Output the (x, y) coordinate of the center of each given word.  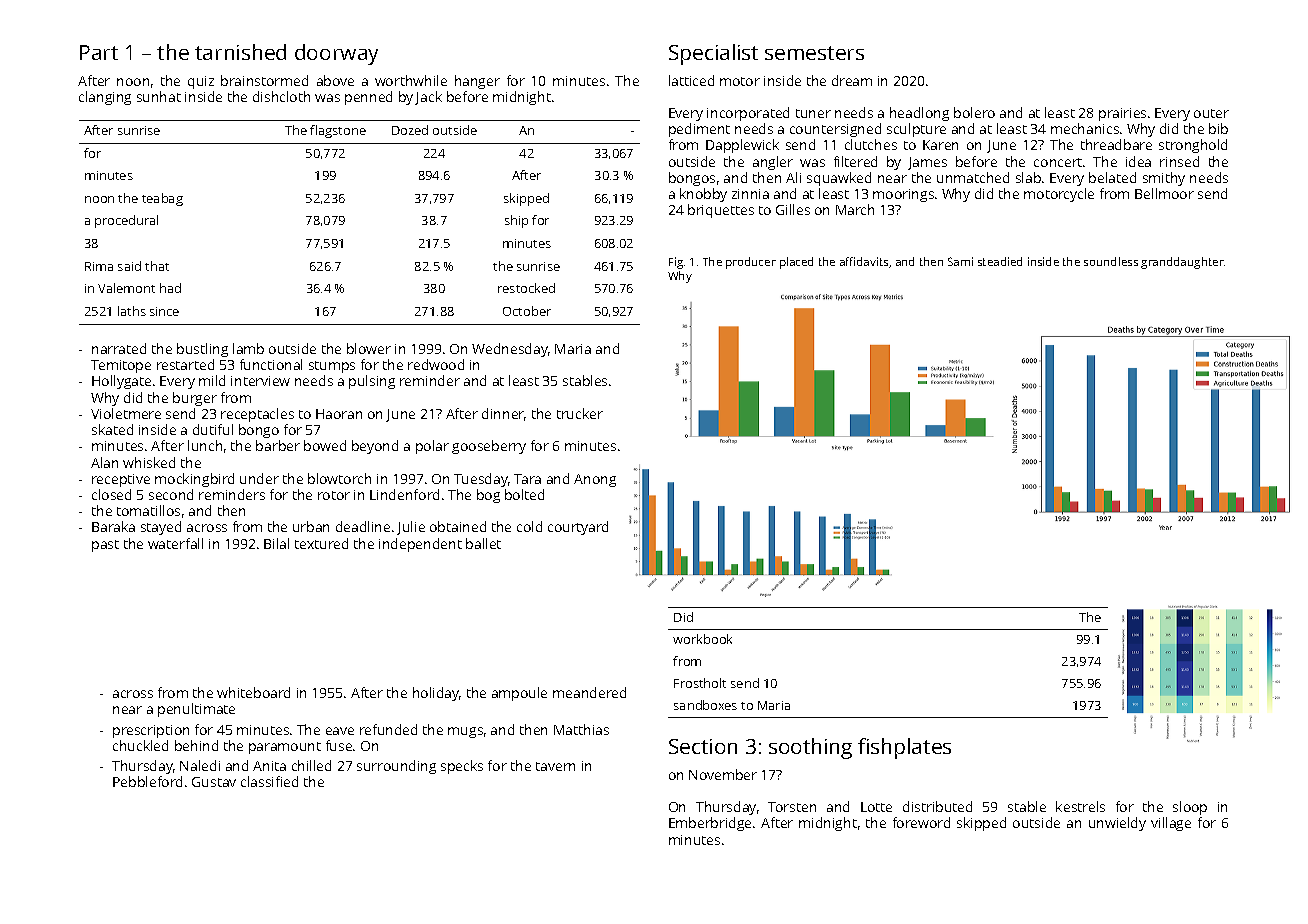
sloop (1190, 808)
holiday (436, 694)
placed (796, 263)
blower (369, 348)
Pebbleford (147, 781)
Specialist (713, 54)
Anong (595, 480)
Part (99, 52)
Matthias (581, 729)
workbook (702, 639)
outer (1211, 113)
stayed (161, 528)
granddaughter (1182, 263)
